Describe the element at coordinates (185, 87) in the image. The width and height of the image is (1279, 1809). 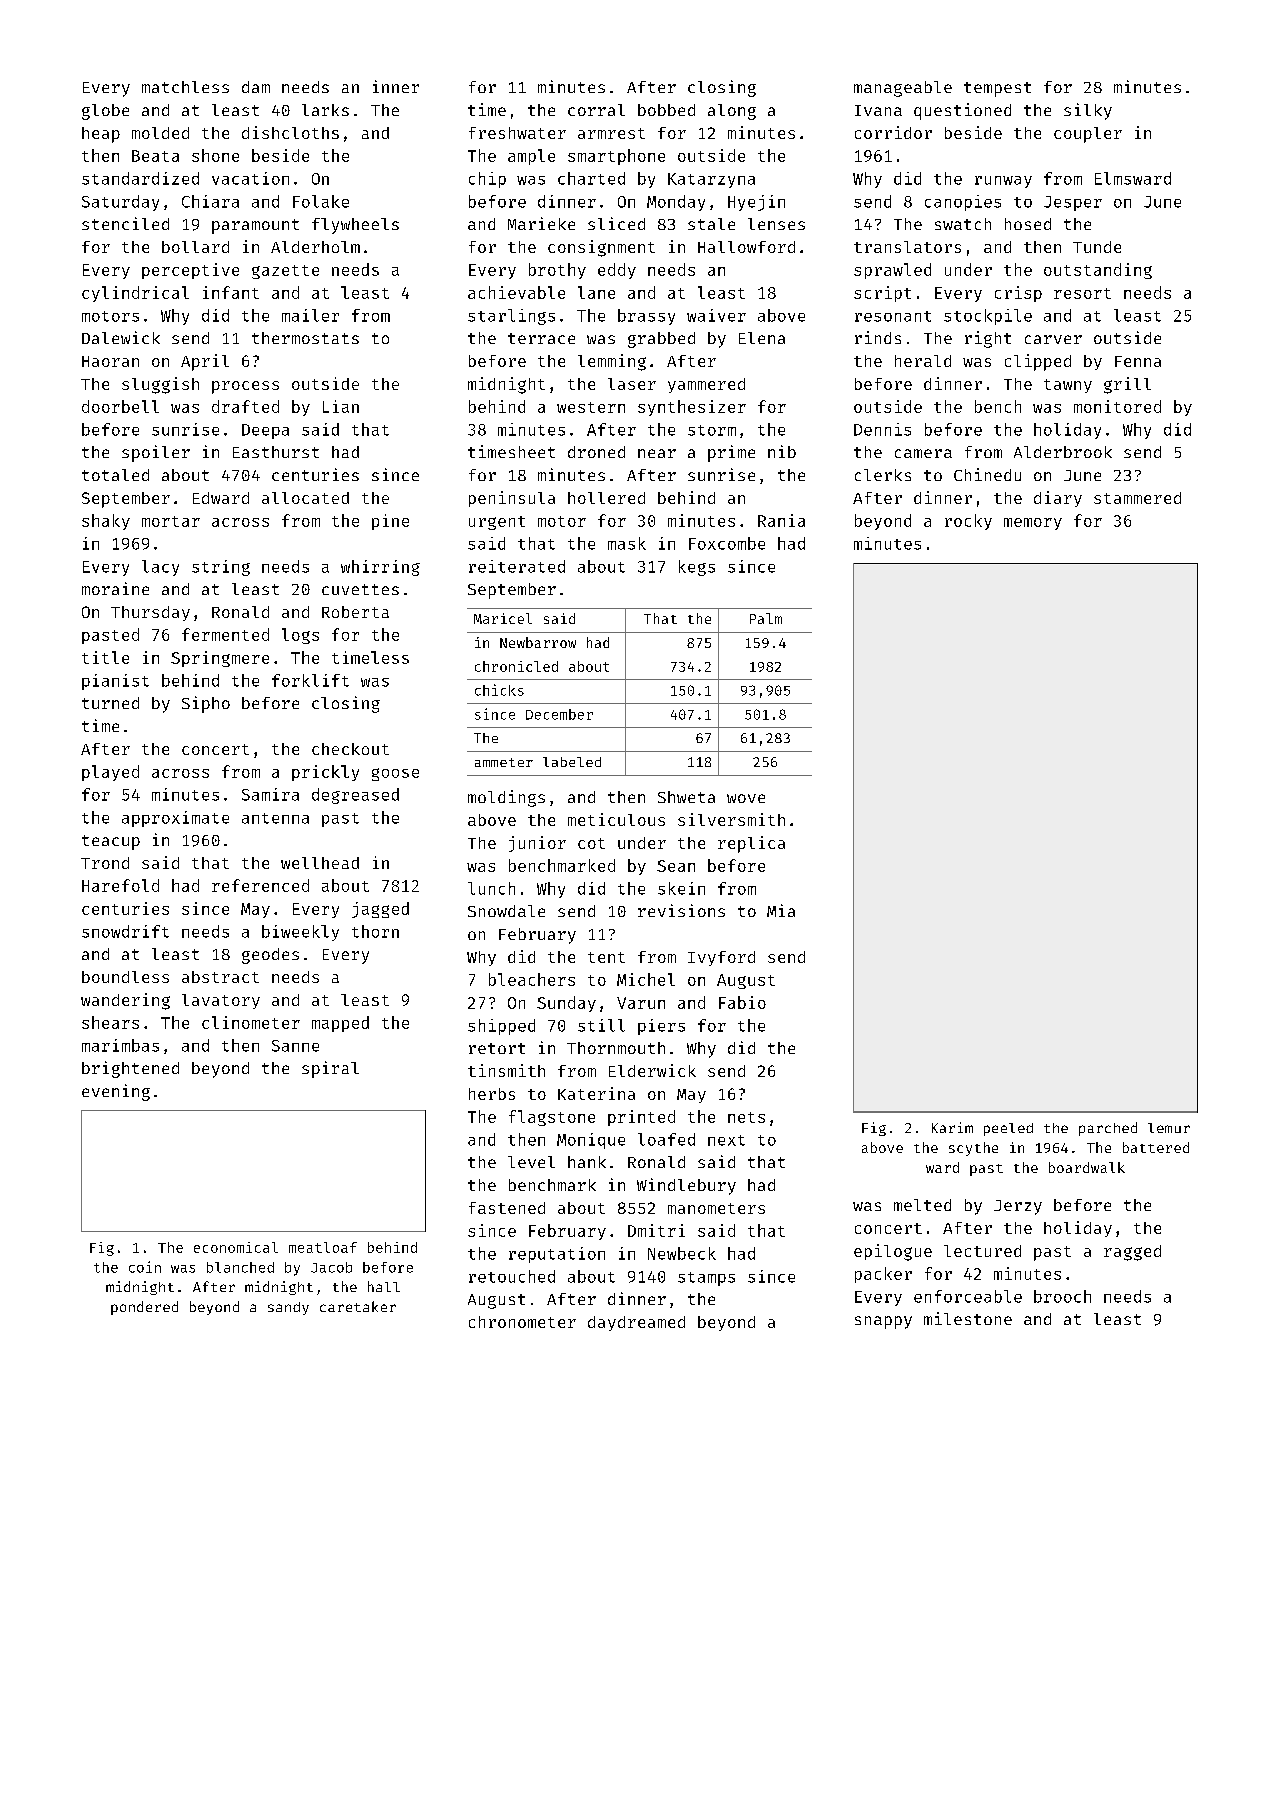
I see `matchless` at that location.
